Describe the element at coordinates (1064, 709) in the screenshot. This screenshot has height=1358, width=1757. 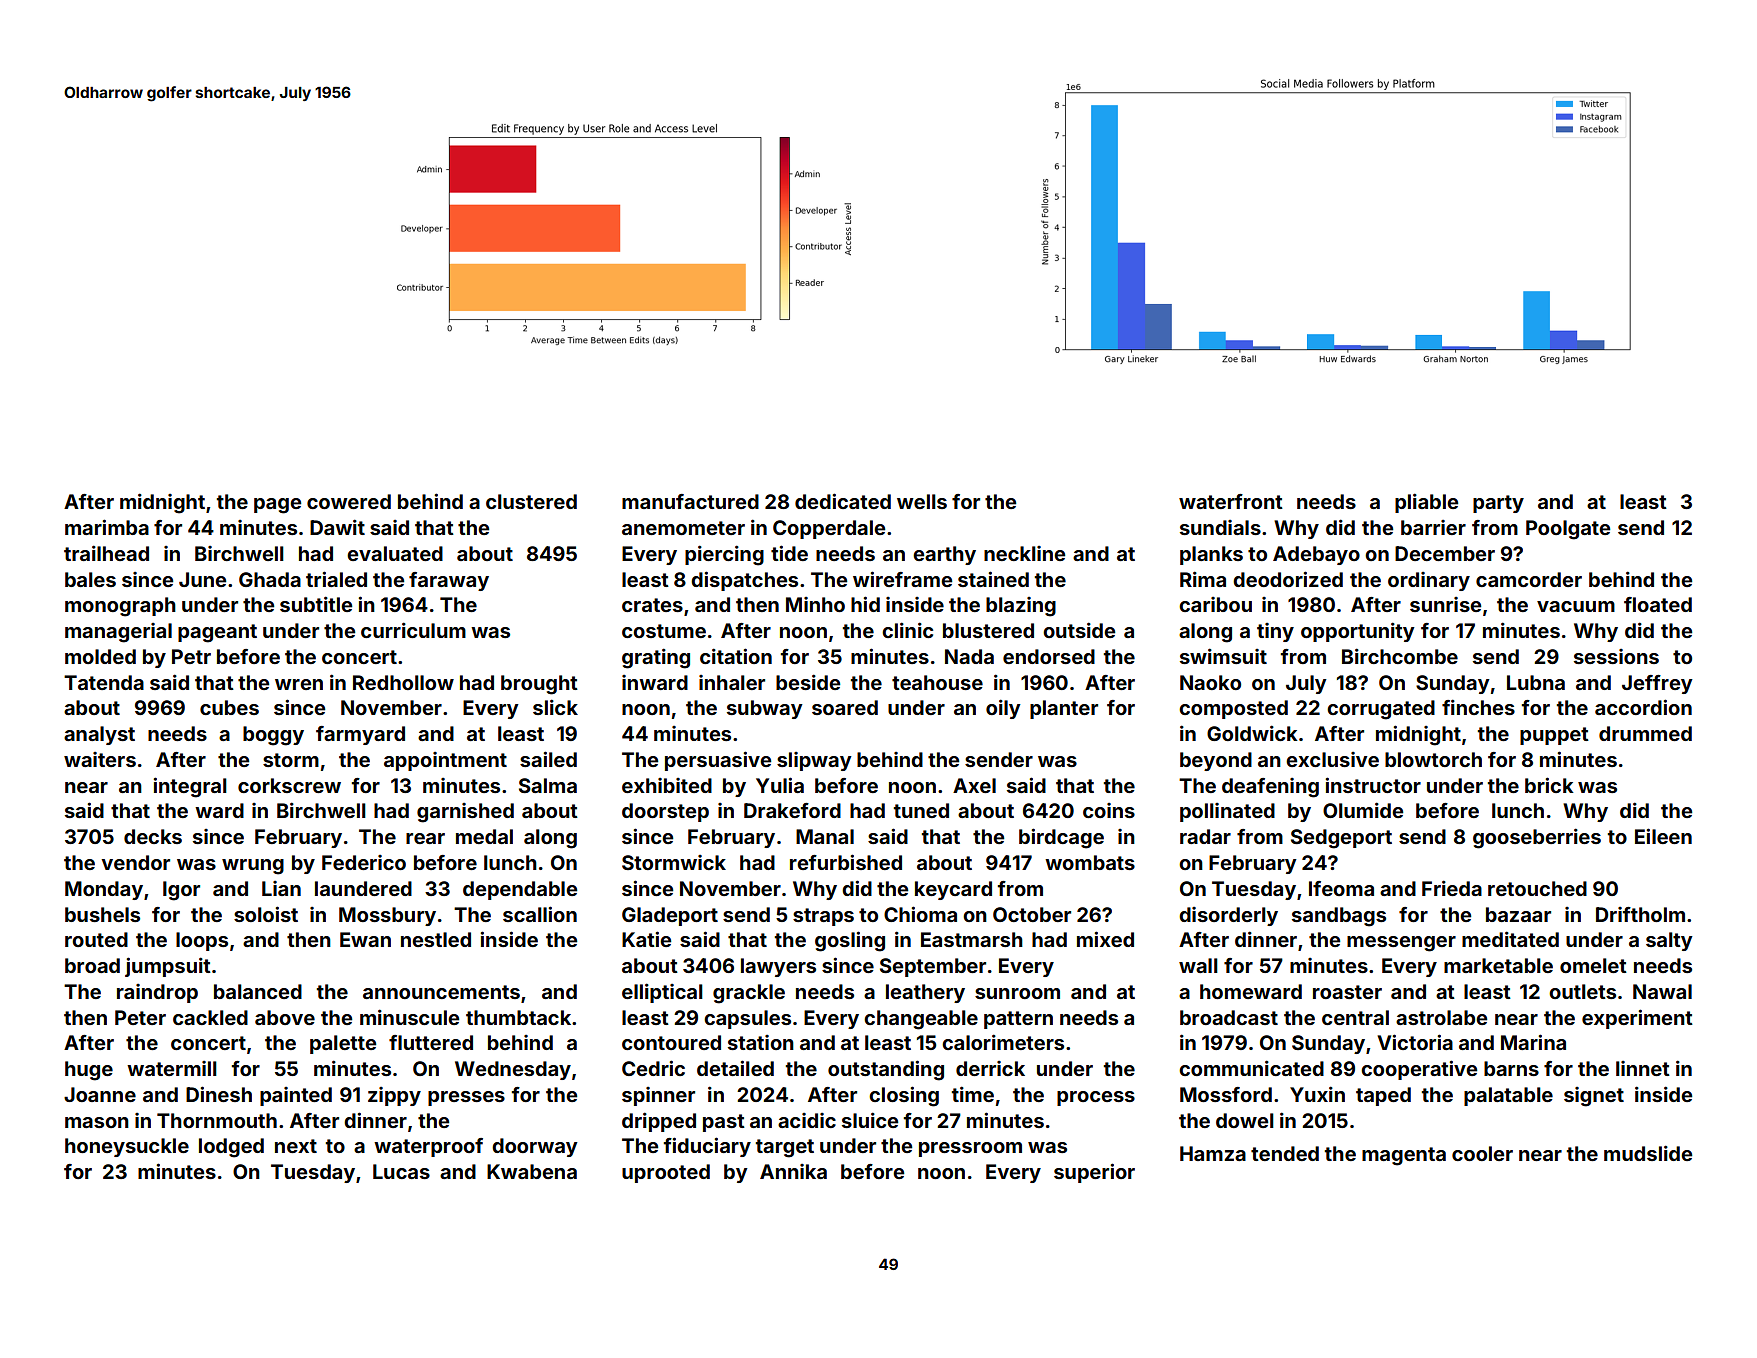
I see `planter` at that location.
